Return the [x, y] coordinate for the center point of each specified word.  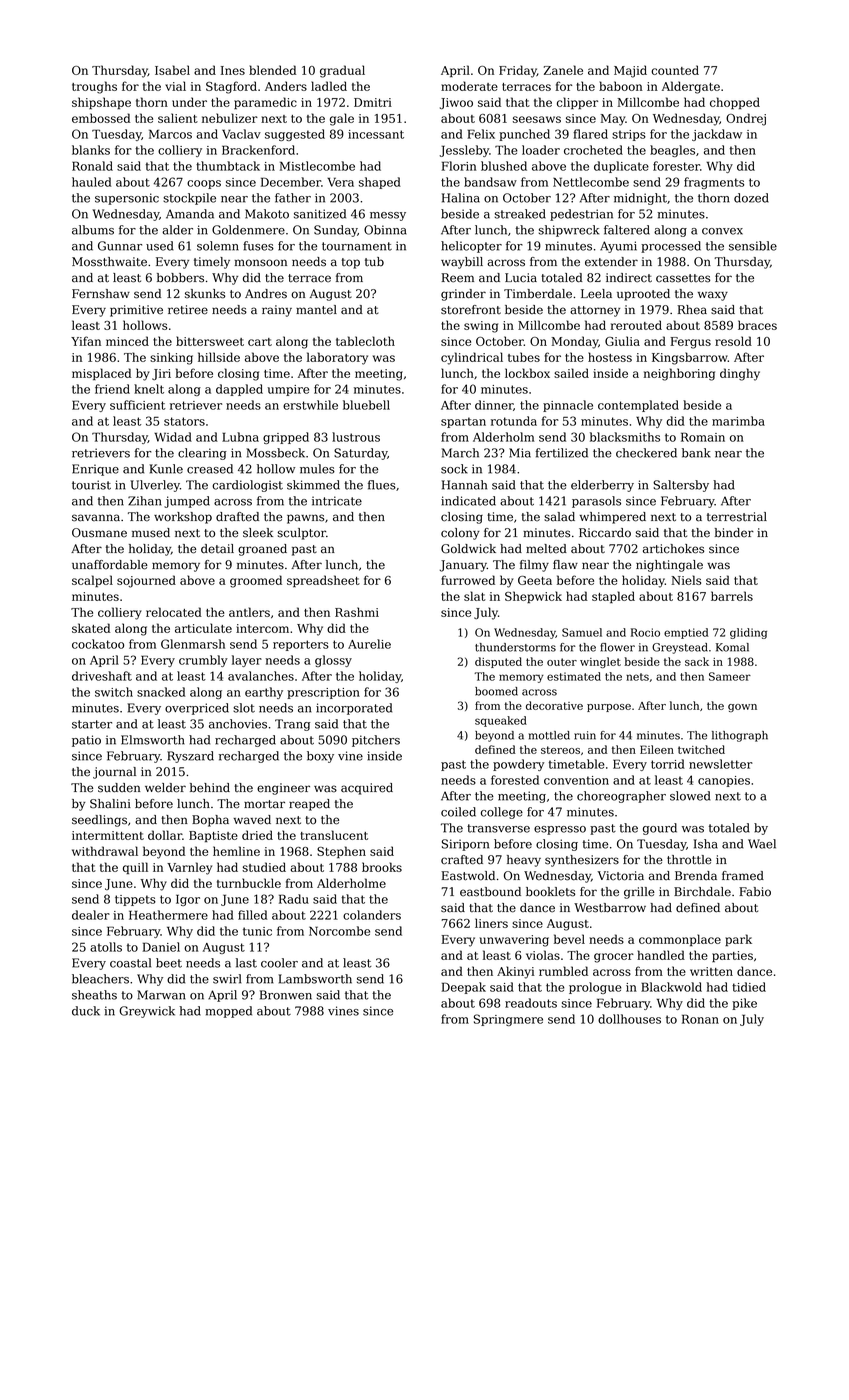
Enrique [95, 470]
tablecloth [365, 341]
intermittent [108, 835]
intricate [337, 501]
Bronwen [286, 995]
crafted [462, 860]
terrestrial [737, 517]
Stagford [231, 87]
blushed [504, 166]
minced [127, 341]
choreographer [621, 797]
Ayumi [618, 247]
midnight [640, 199]
